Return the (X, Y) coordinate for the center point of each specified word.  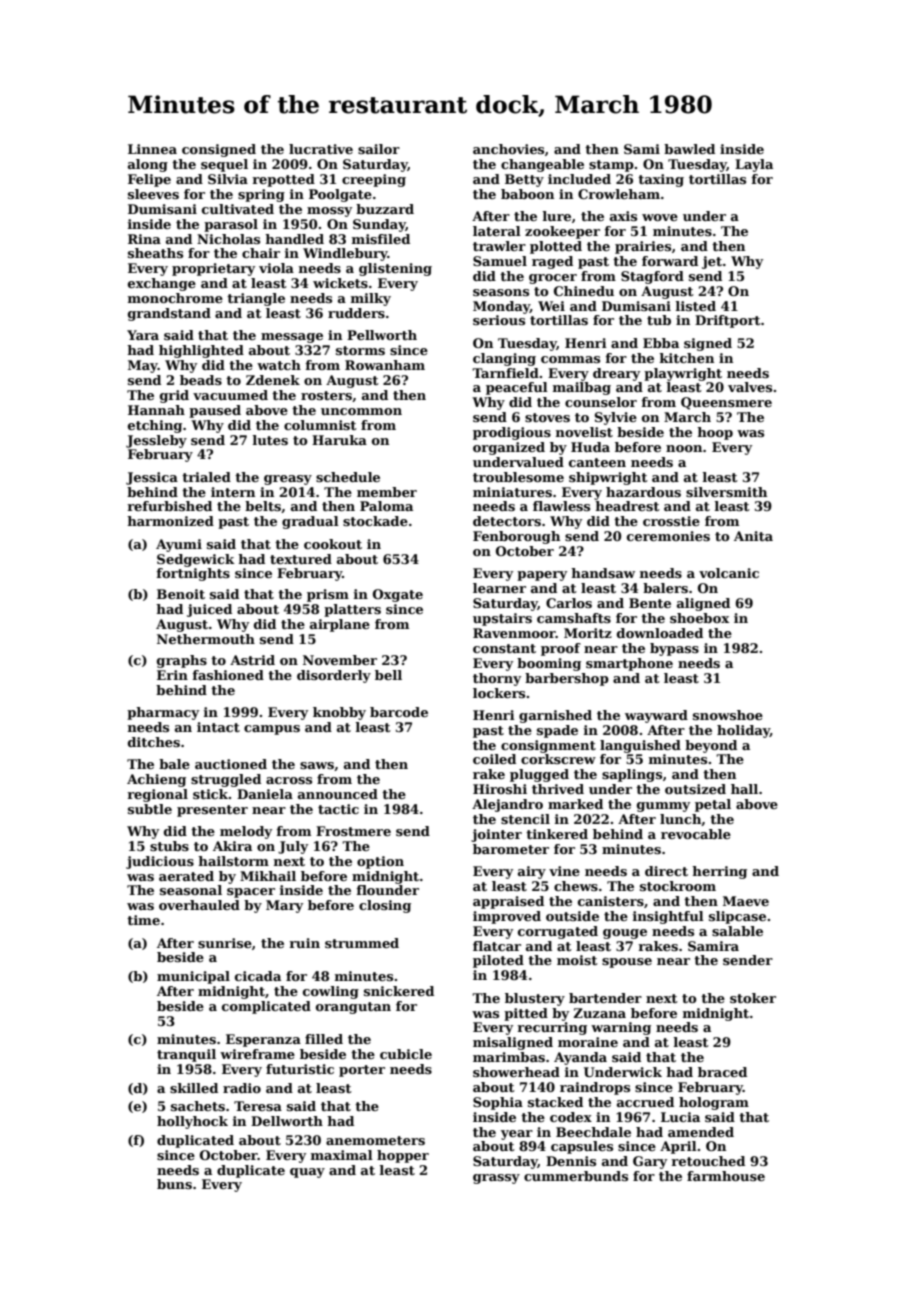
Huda (590, 447)
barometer (511, 849)
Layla (754, 165)
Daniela (265, 794)
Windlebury (345, 254)
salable (737, 931)
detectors (507, 521)
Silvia (228, 179)
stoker (753, 998)
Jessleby (156, 441)
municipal (193, 977)
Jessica (152, 478)
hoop (715, 433)
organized (509, 448)
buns (174, 1184)
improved (507, 917)
